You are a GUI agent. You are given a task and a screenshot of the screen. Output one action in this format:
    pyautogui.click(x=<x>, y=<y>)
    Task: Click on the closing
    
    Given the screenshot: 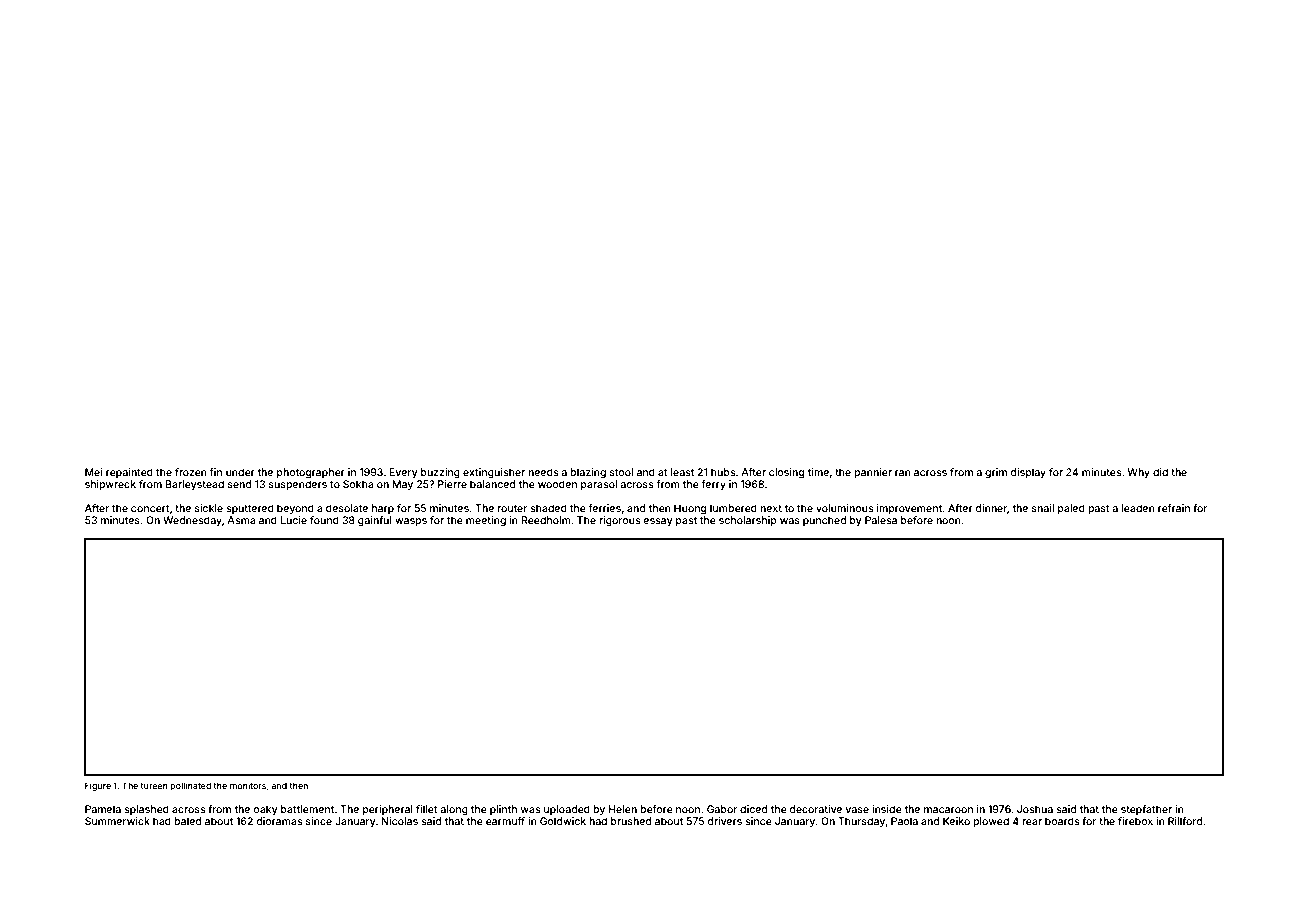 What is the action you would take?
    pyautogui.click(x=786, y=473)
